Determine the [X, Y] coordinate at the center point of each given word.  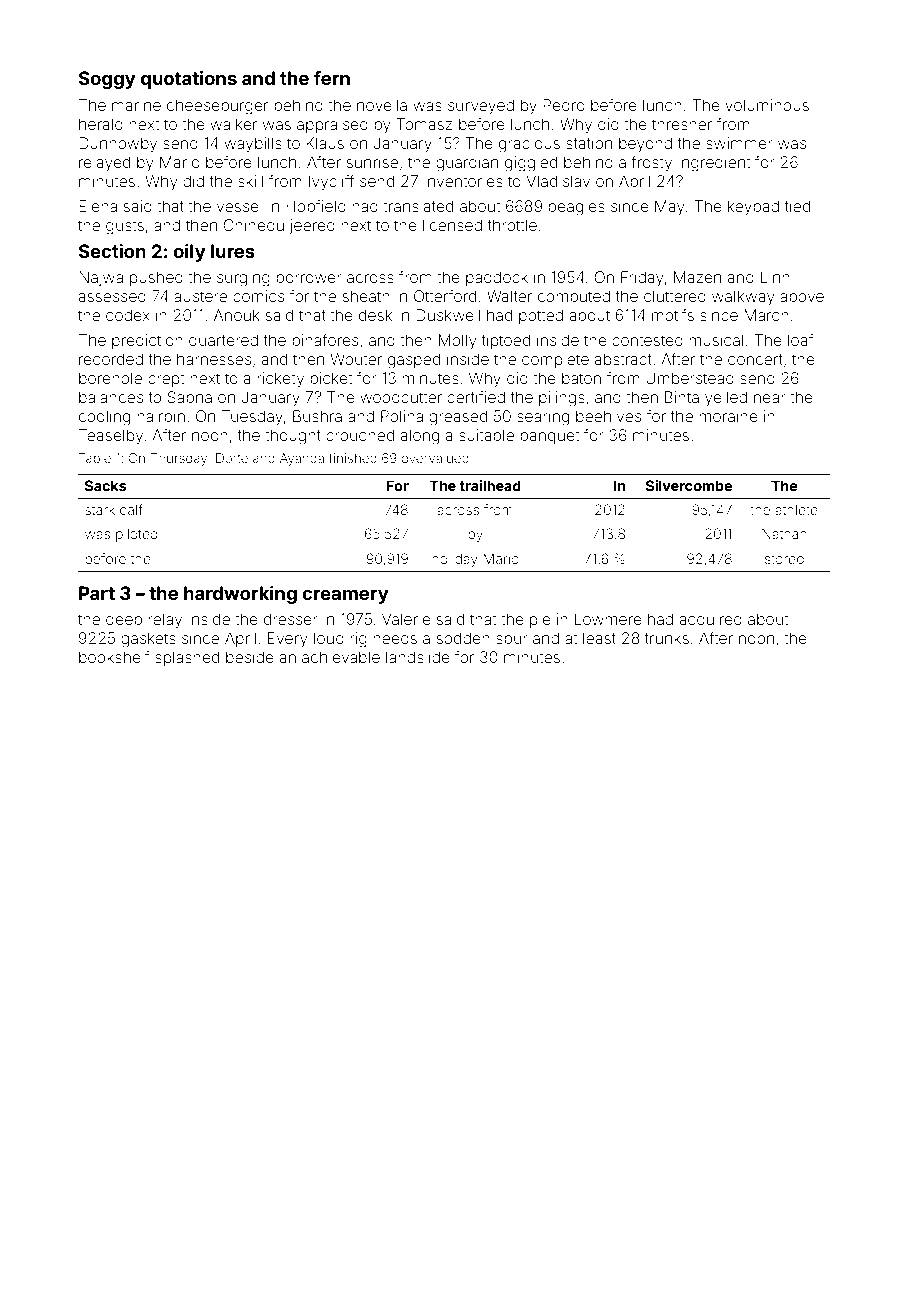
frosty [651, 164]
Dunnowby [118, 145]
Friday [642, 279]
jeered [312, 226]
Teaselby [111, 437]
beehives [608, 416]
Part [97, 593]
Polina [402, 416]
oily [189, 253]
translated [418, 206]
